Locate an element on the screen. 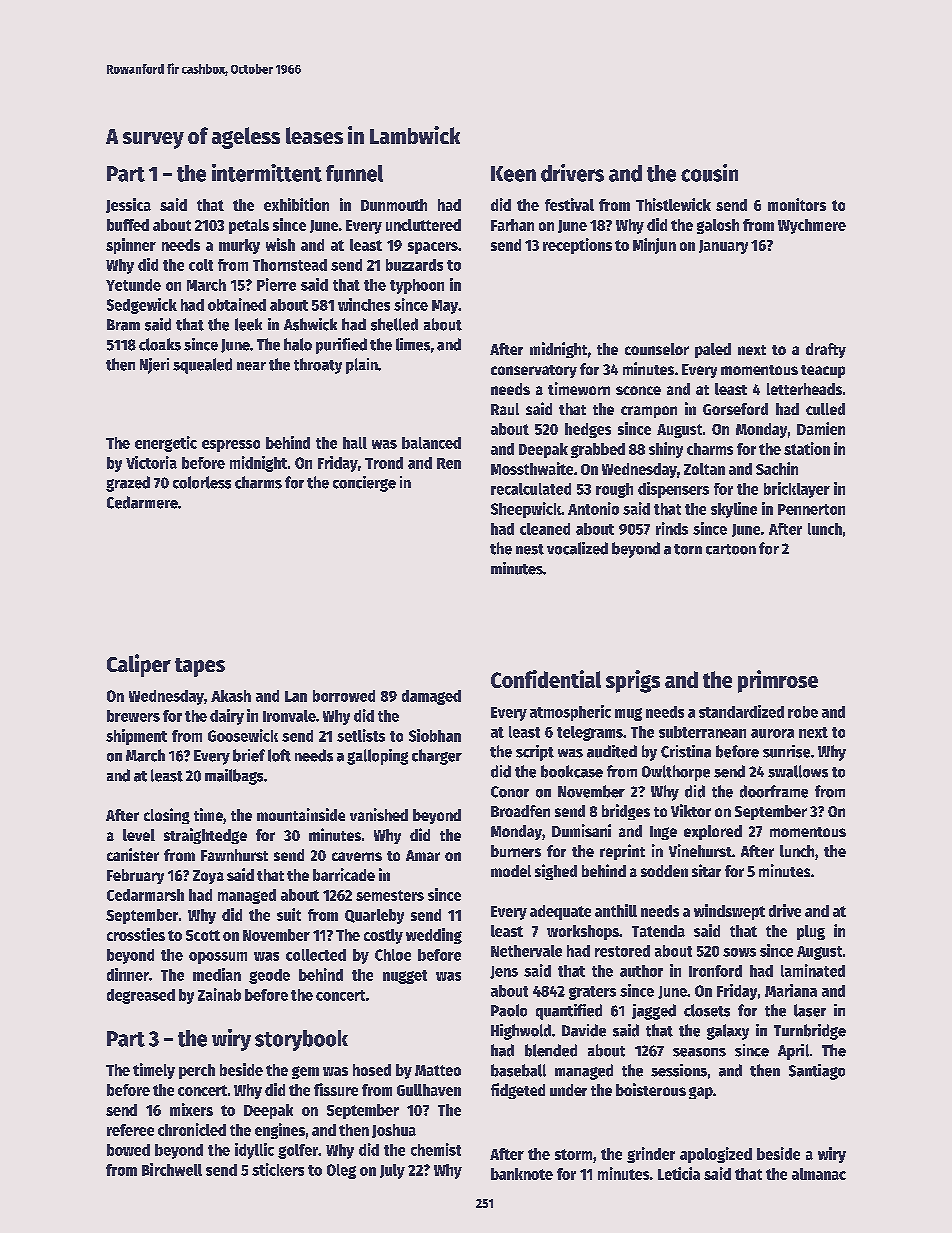 The image size is (952, 1233). Birchwell is located at coordinates (172, 1169).
